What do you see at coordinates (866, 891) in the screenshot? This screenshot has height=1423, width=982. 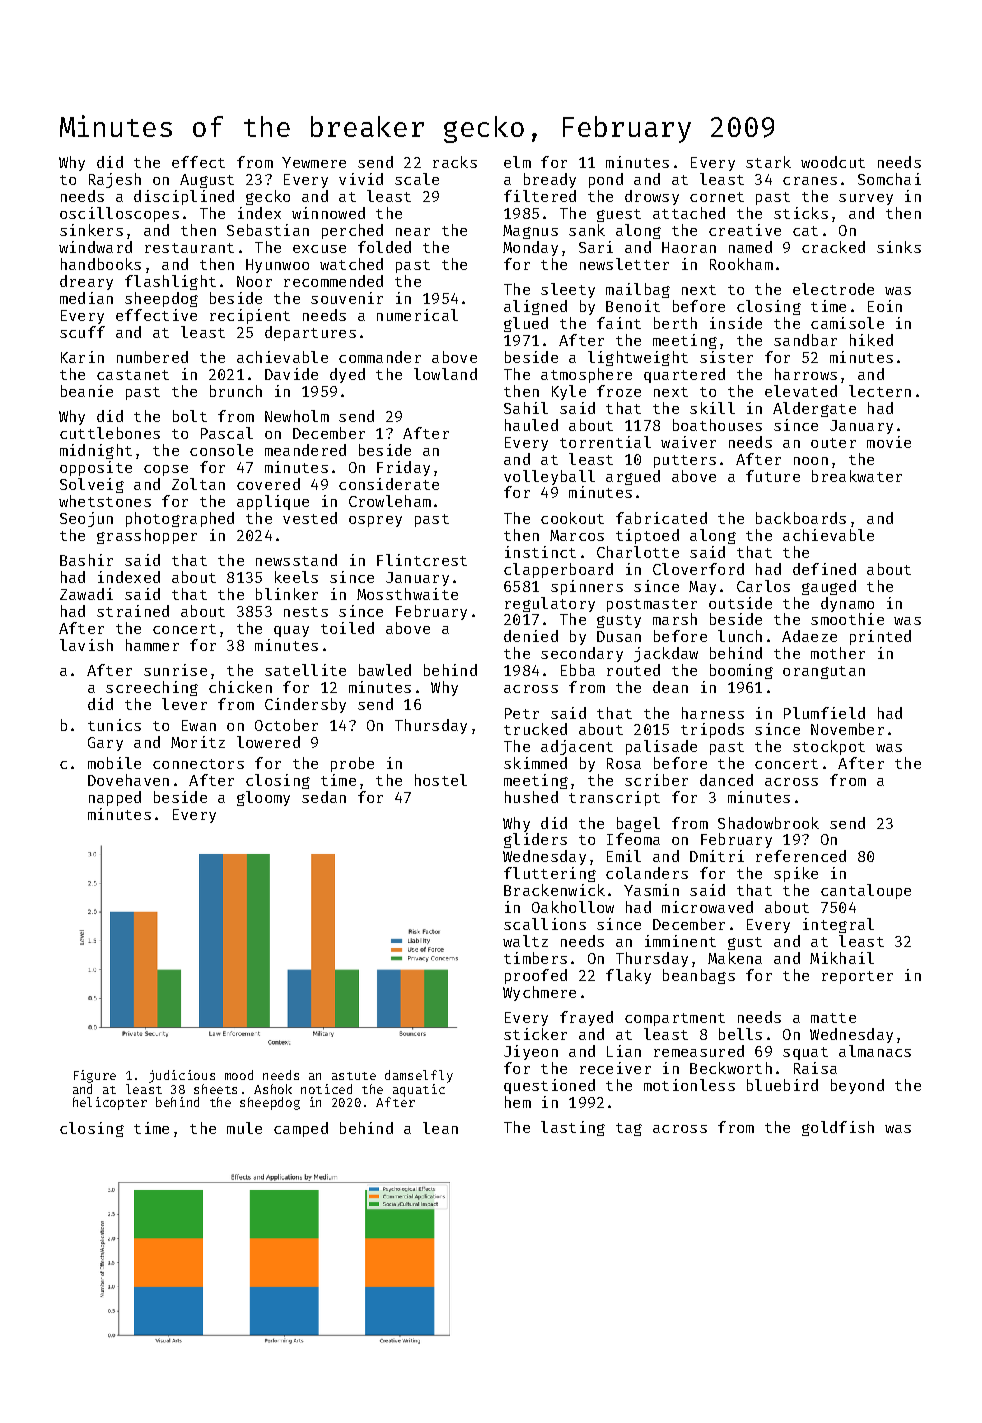 I see `cantaloupe` at bounding box center [866, 891].
